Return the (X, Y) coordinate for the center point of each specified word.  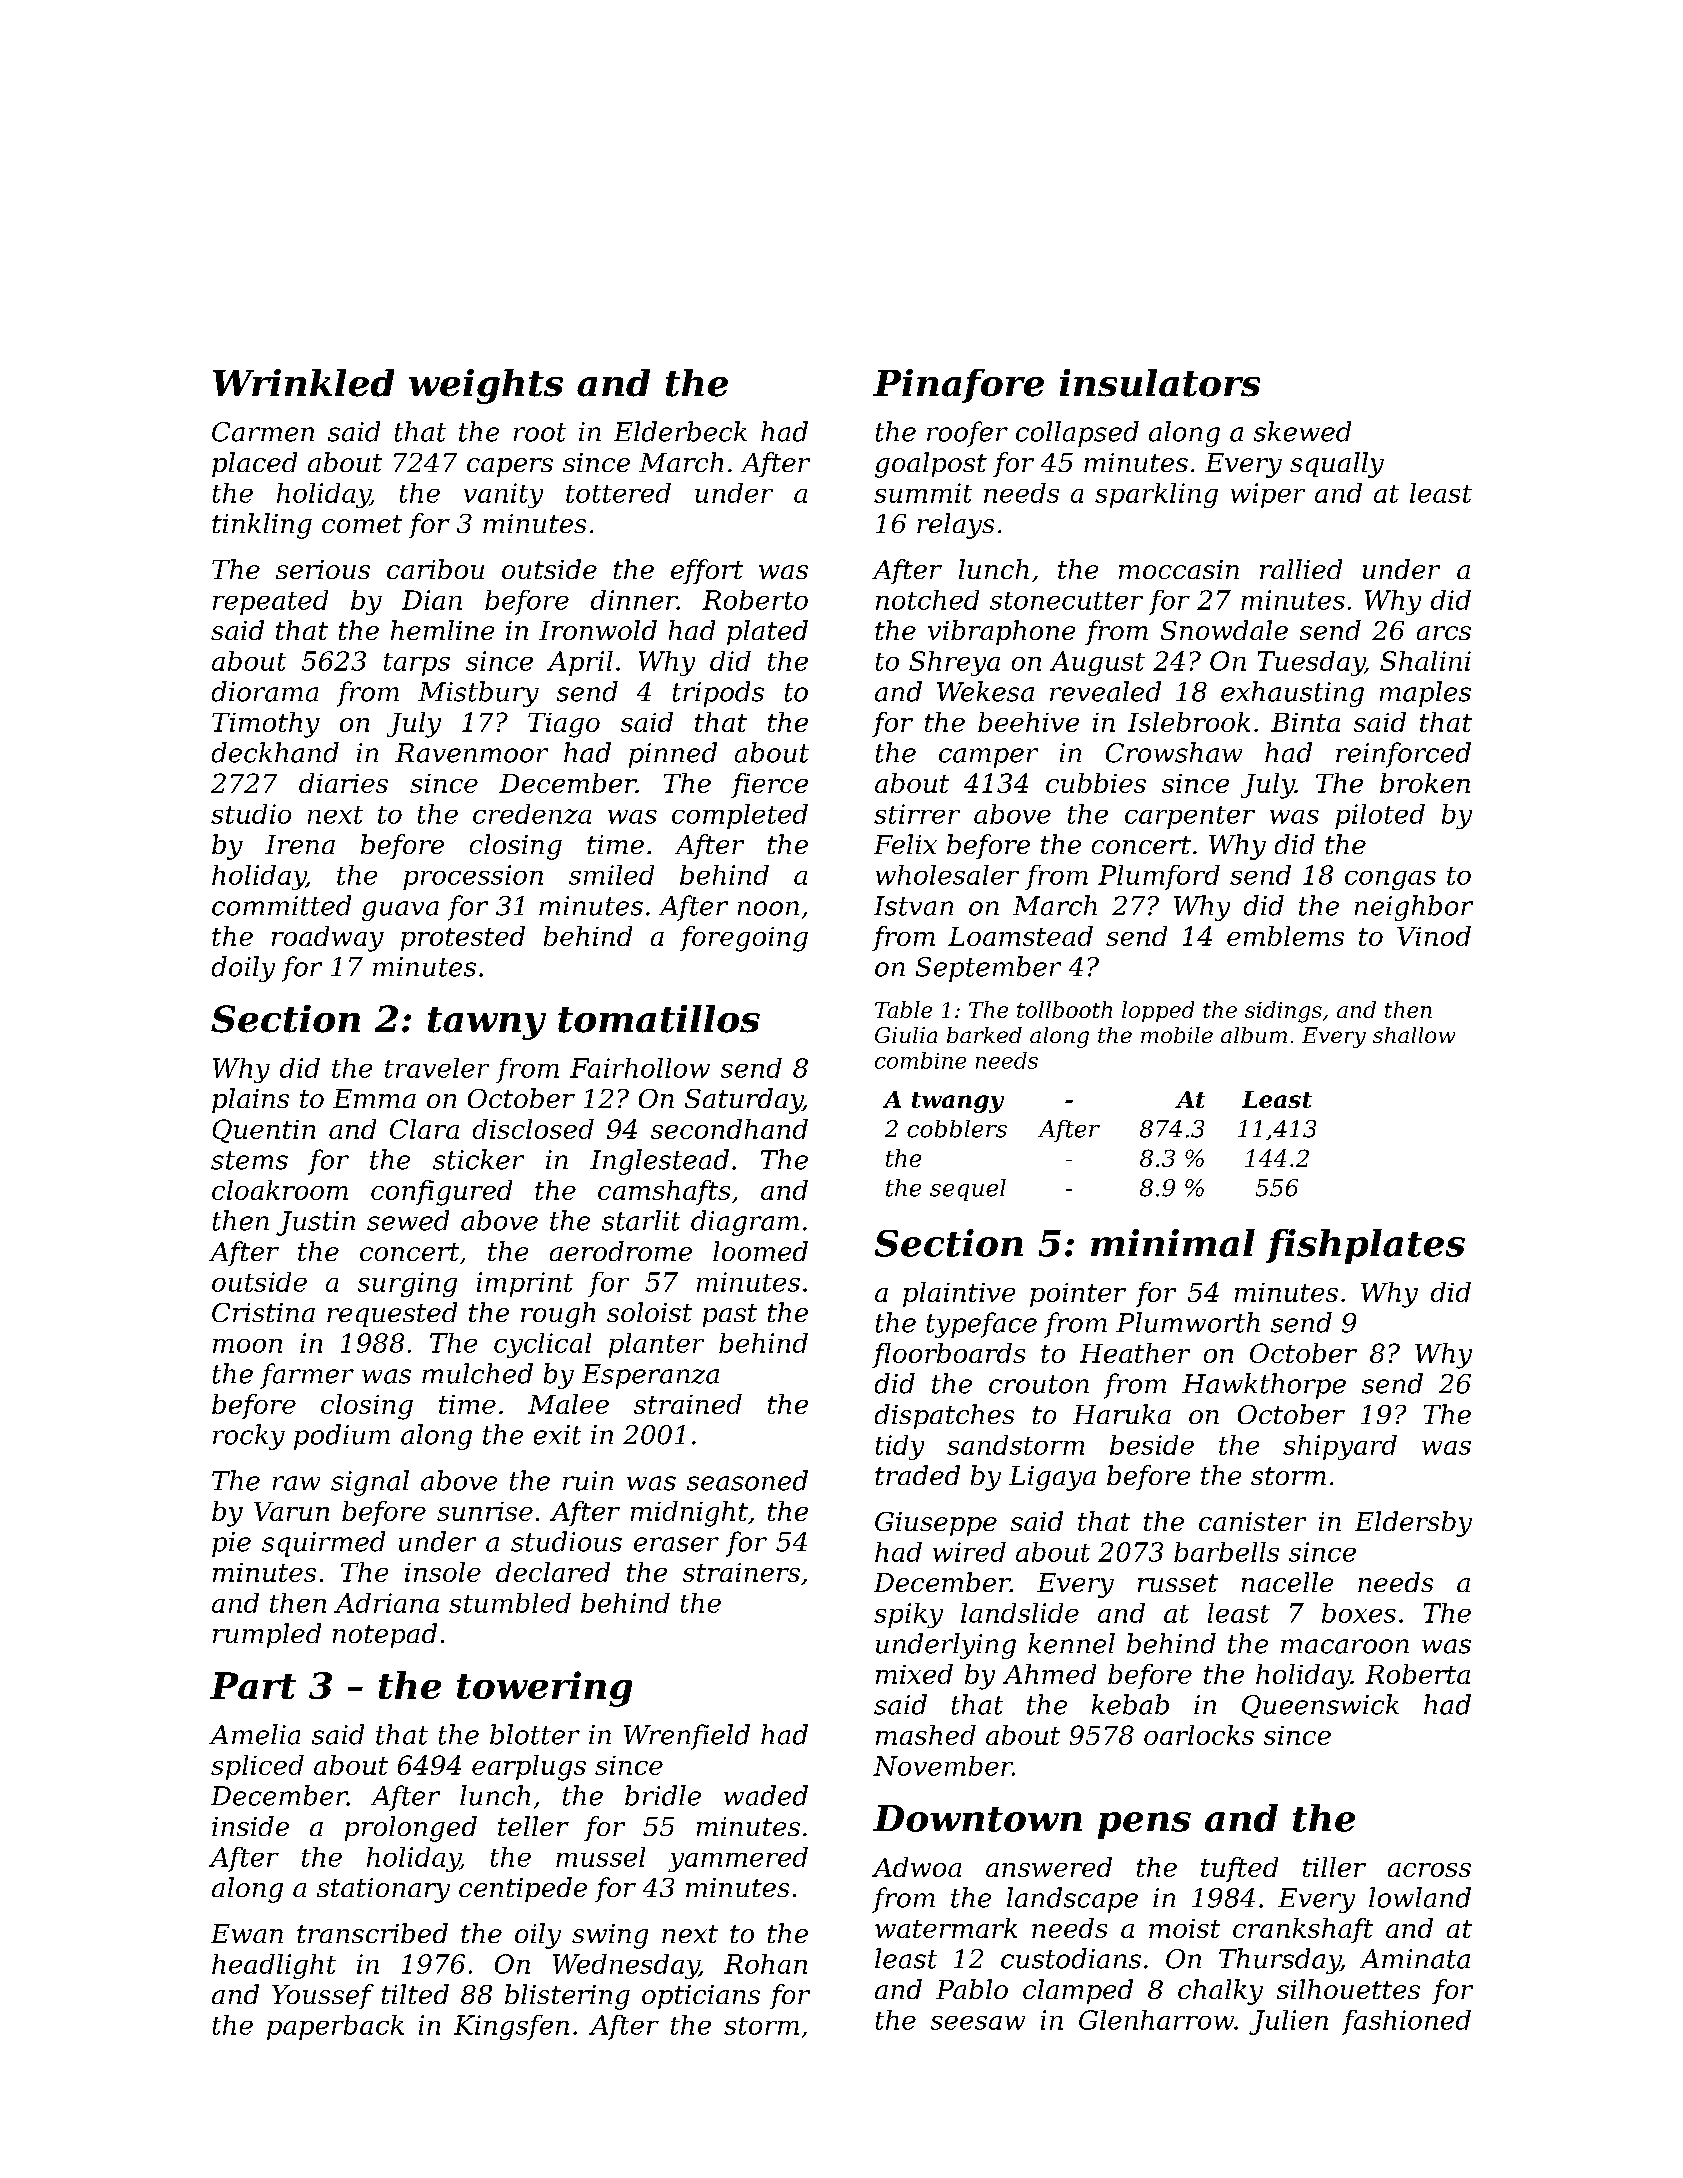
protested (463, 938)
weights (486, 386)
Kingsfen (511, 2027)
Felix (905, 844)
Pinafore (958, 386)
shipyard (1340, 1447)
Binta (1305, 722)
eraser (676, 1544)
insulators (1160, 383)
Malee (568, 1404)
